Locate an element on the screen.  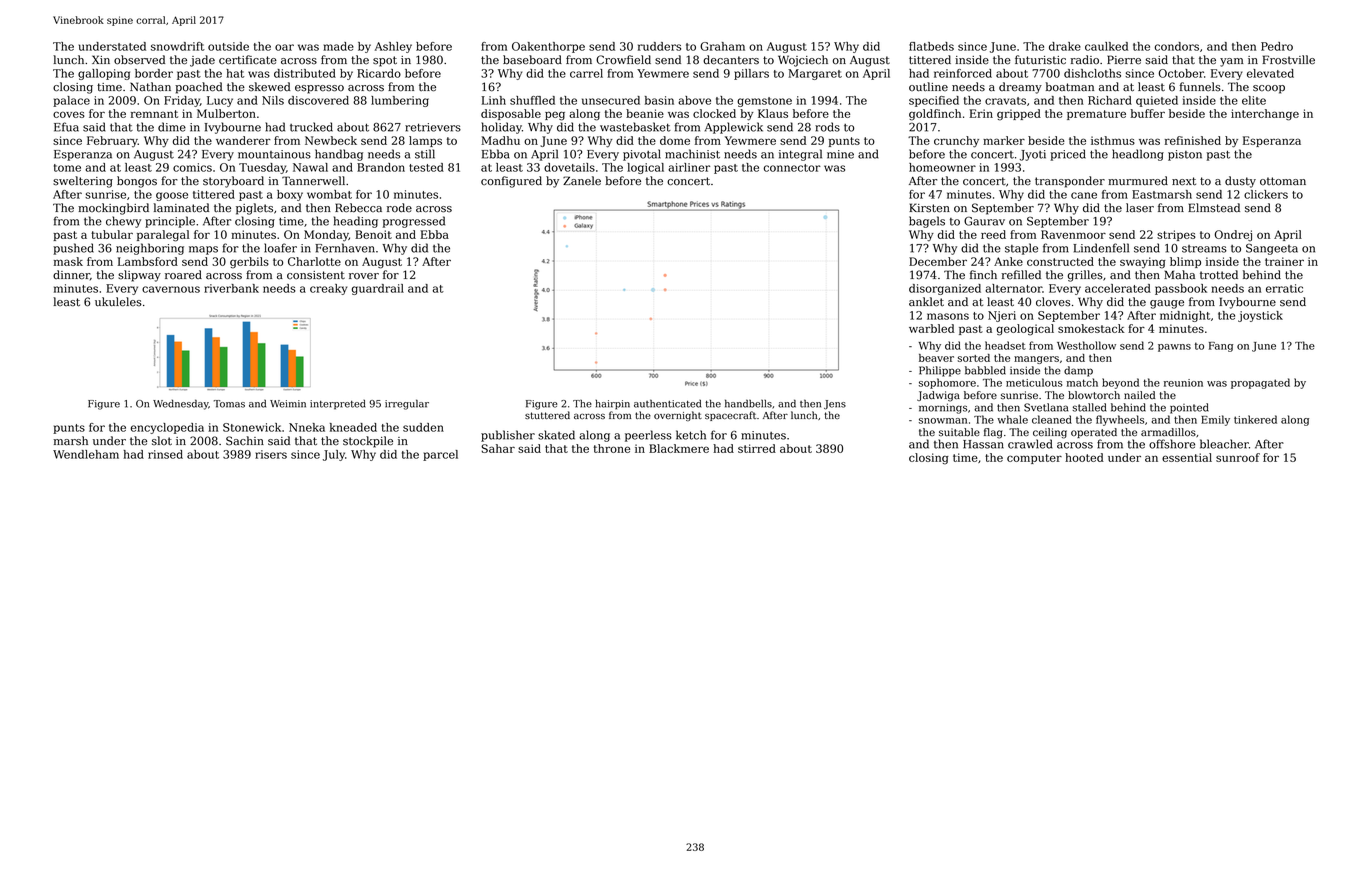
headlong is located at coordinates (1138, 155).
